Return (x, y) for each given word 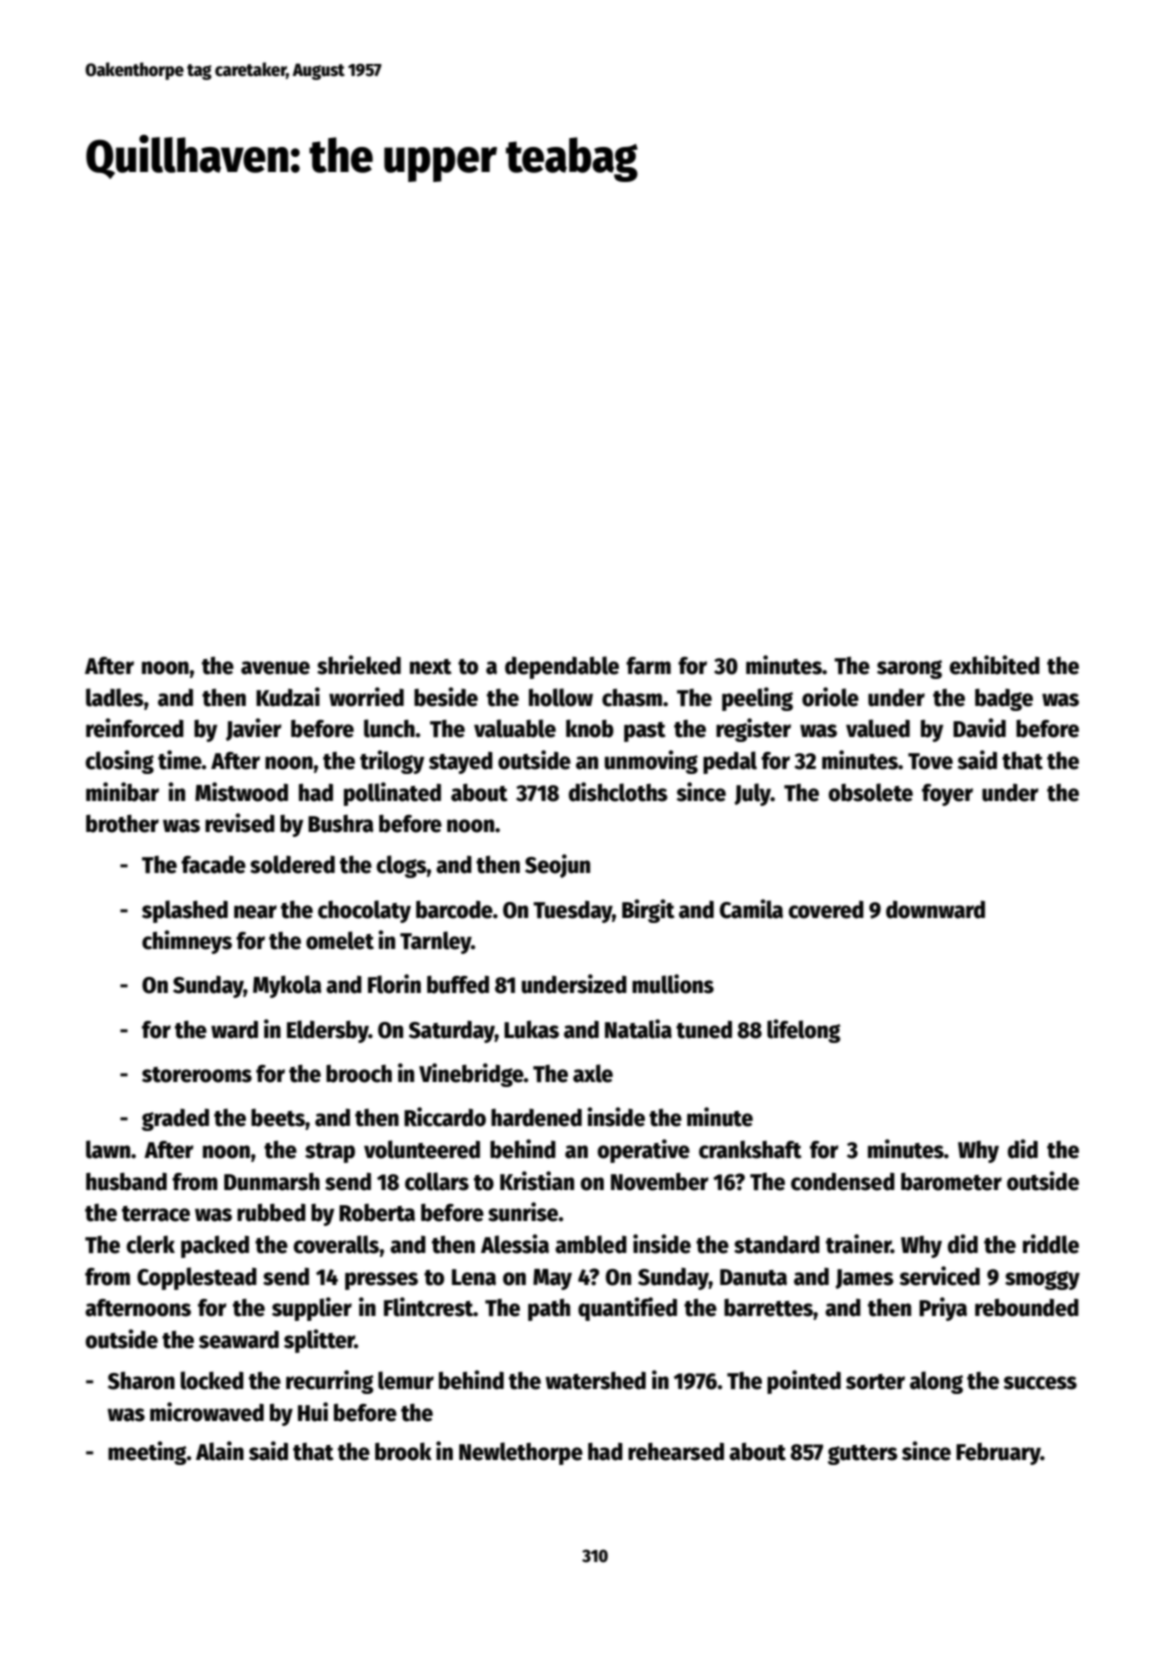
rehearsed (676, 1451)
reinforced (135, 728)
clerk (151, 1244)
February (998, 1454)
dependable (562, 667)
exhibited (995, 665)
